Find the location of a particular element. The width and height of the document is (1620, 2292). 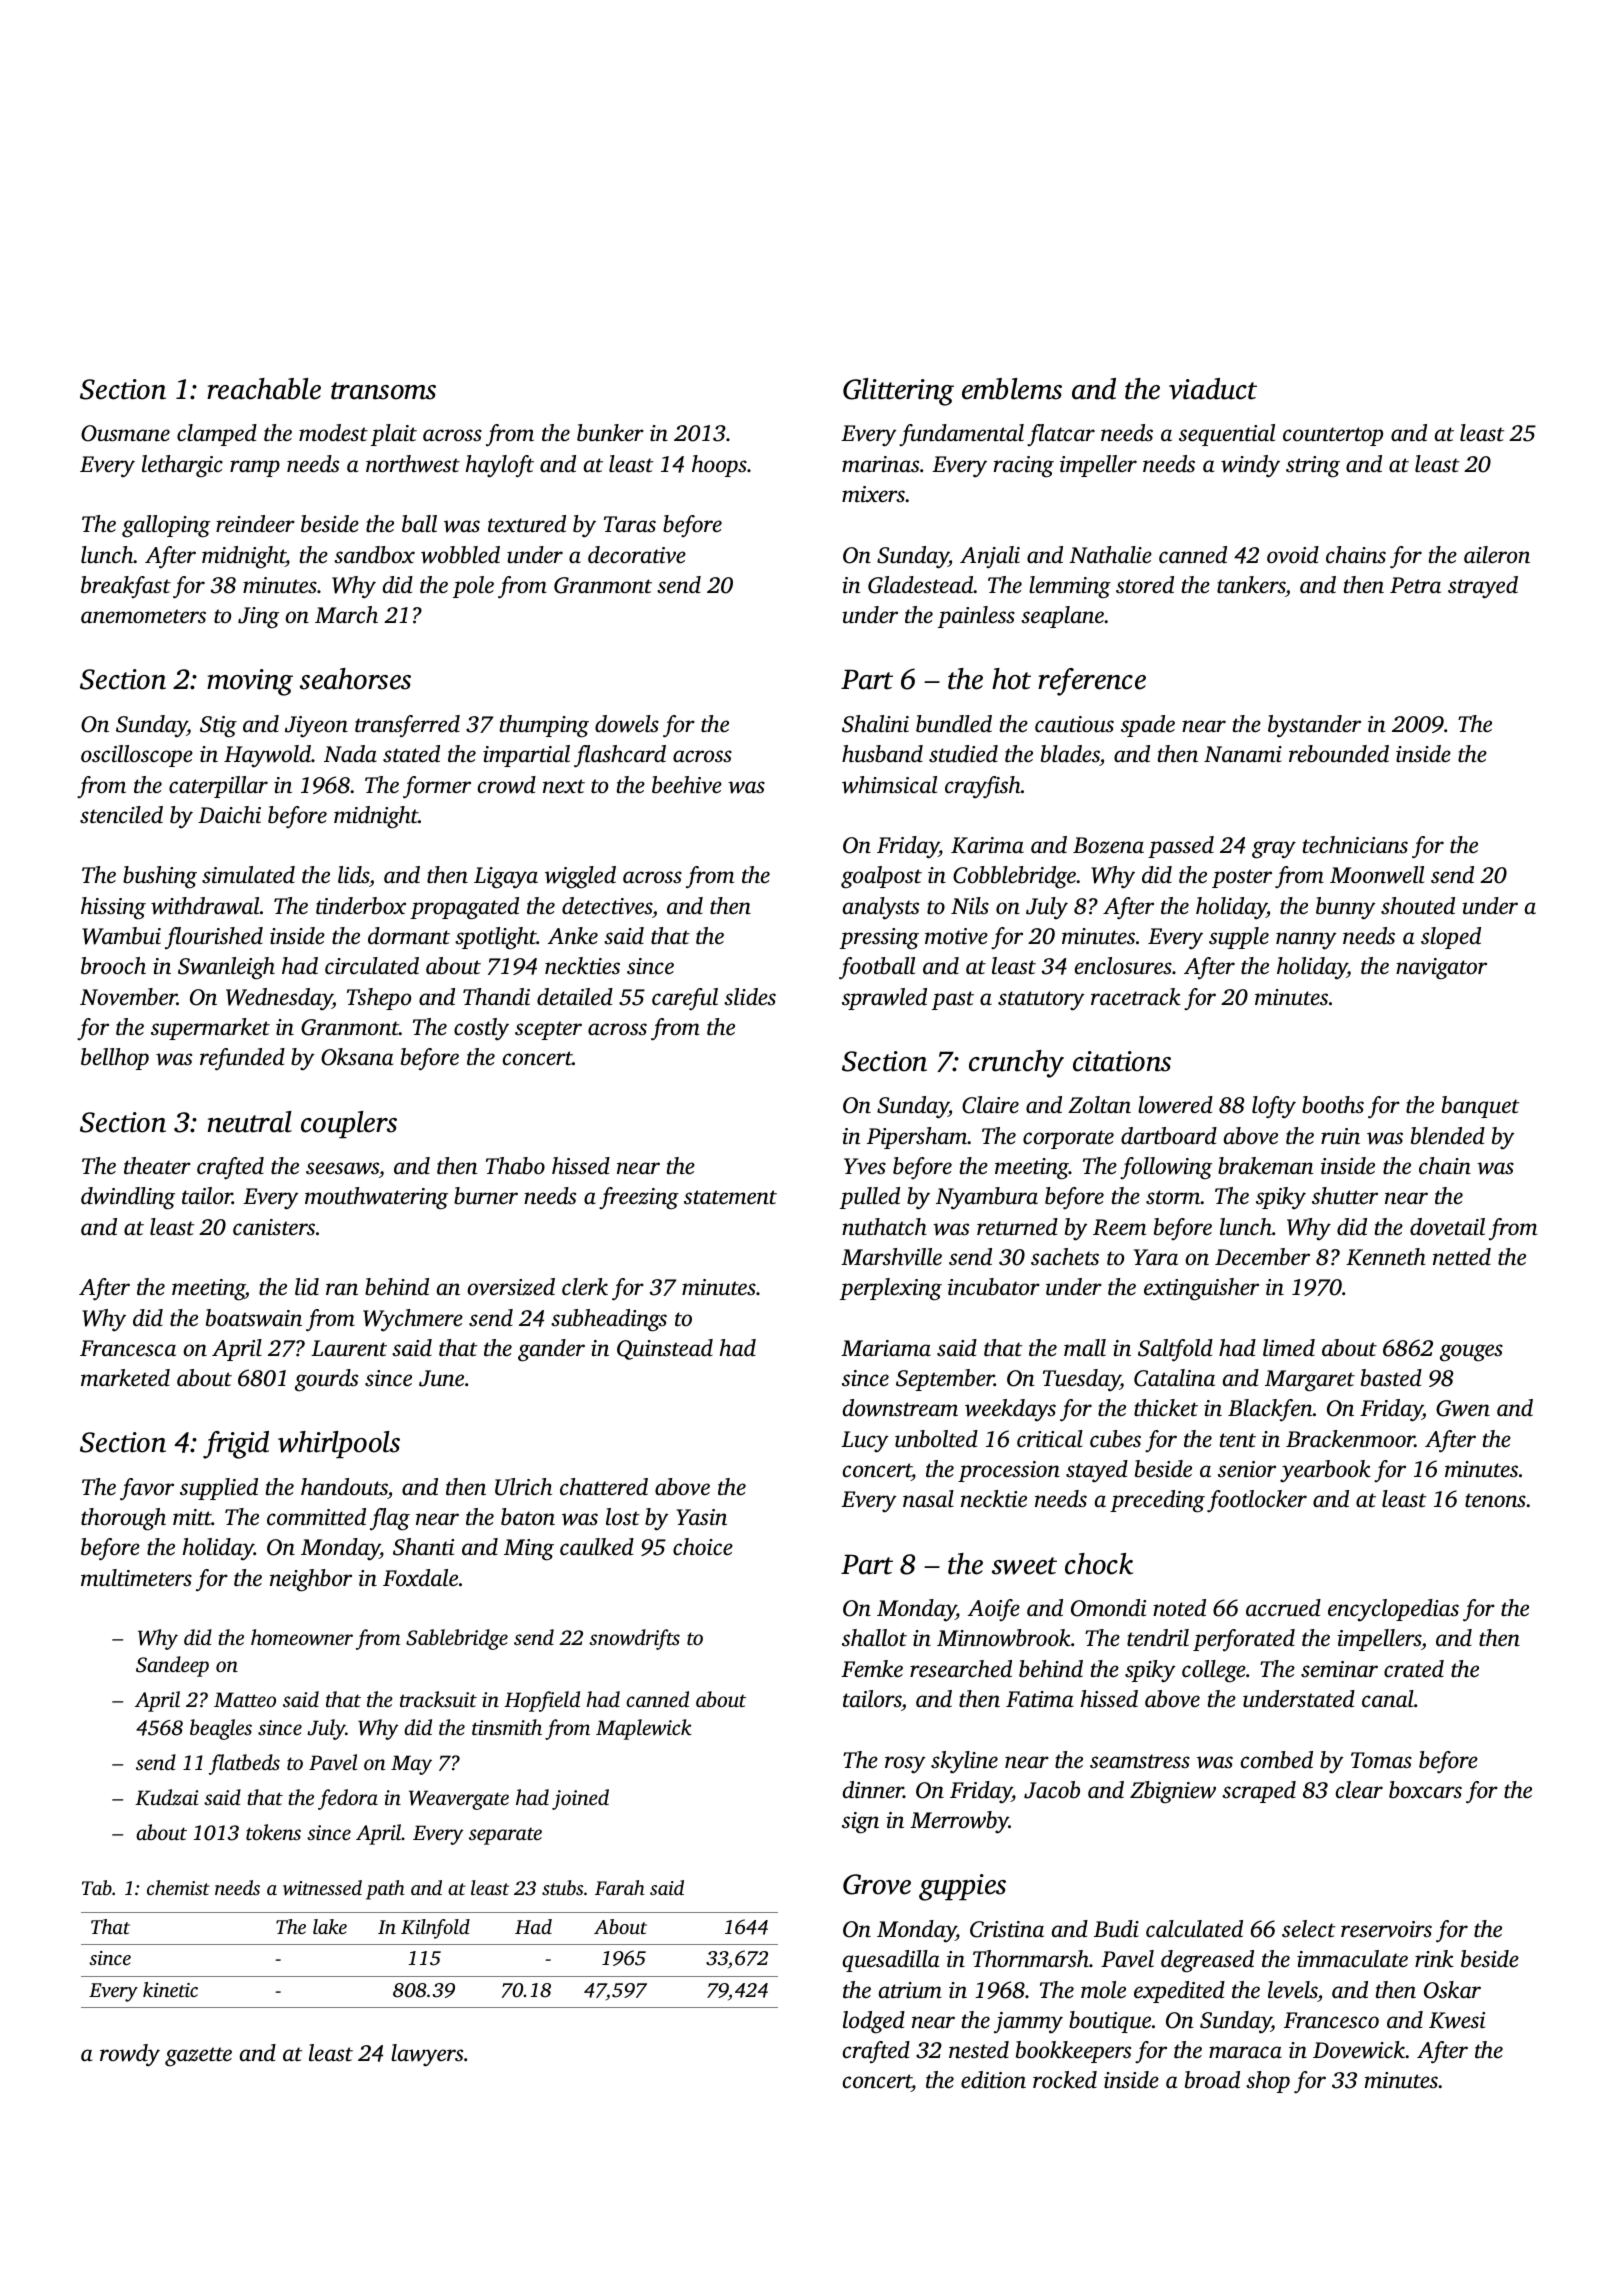

edition is located at coordinates (993, 2080).
